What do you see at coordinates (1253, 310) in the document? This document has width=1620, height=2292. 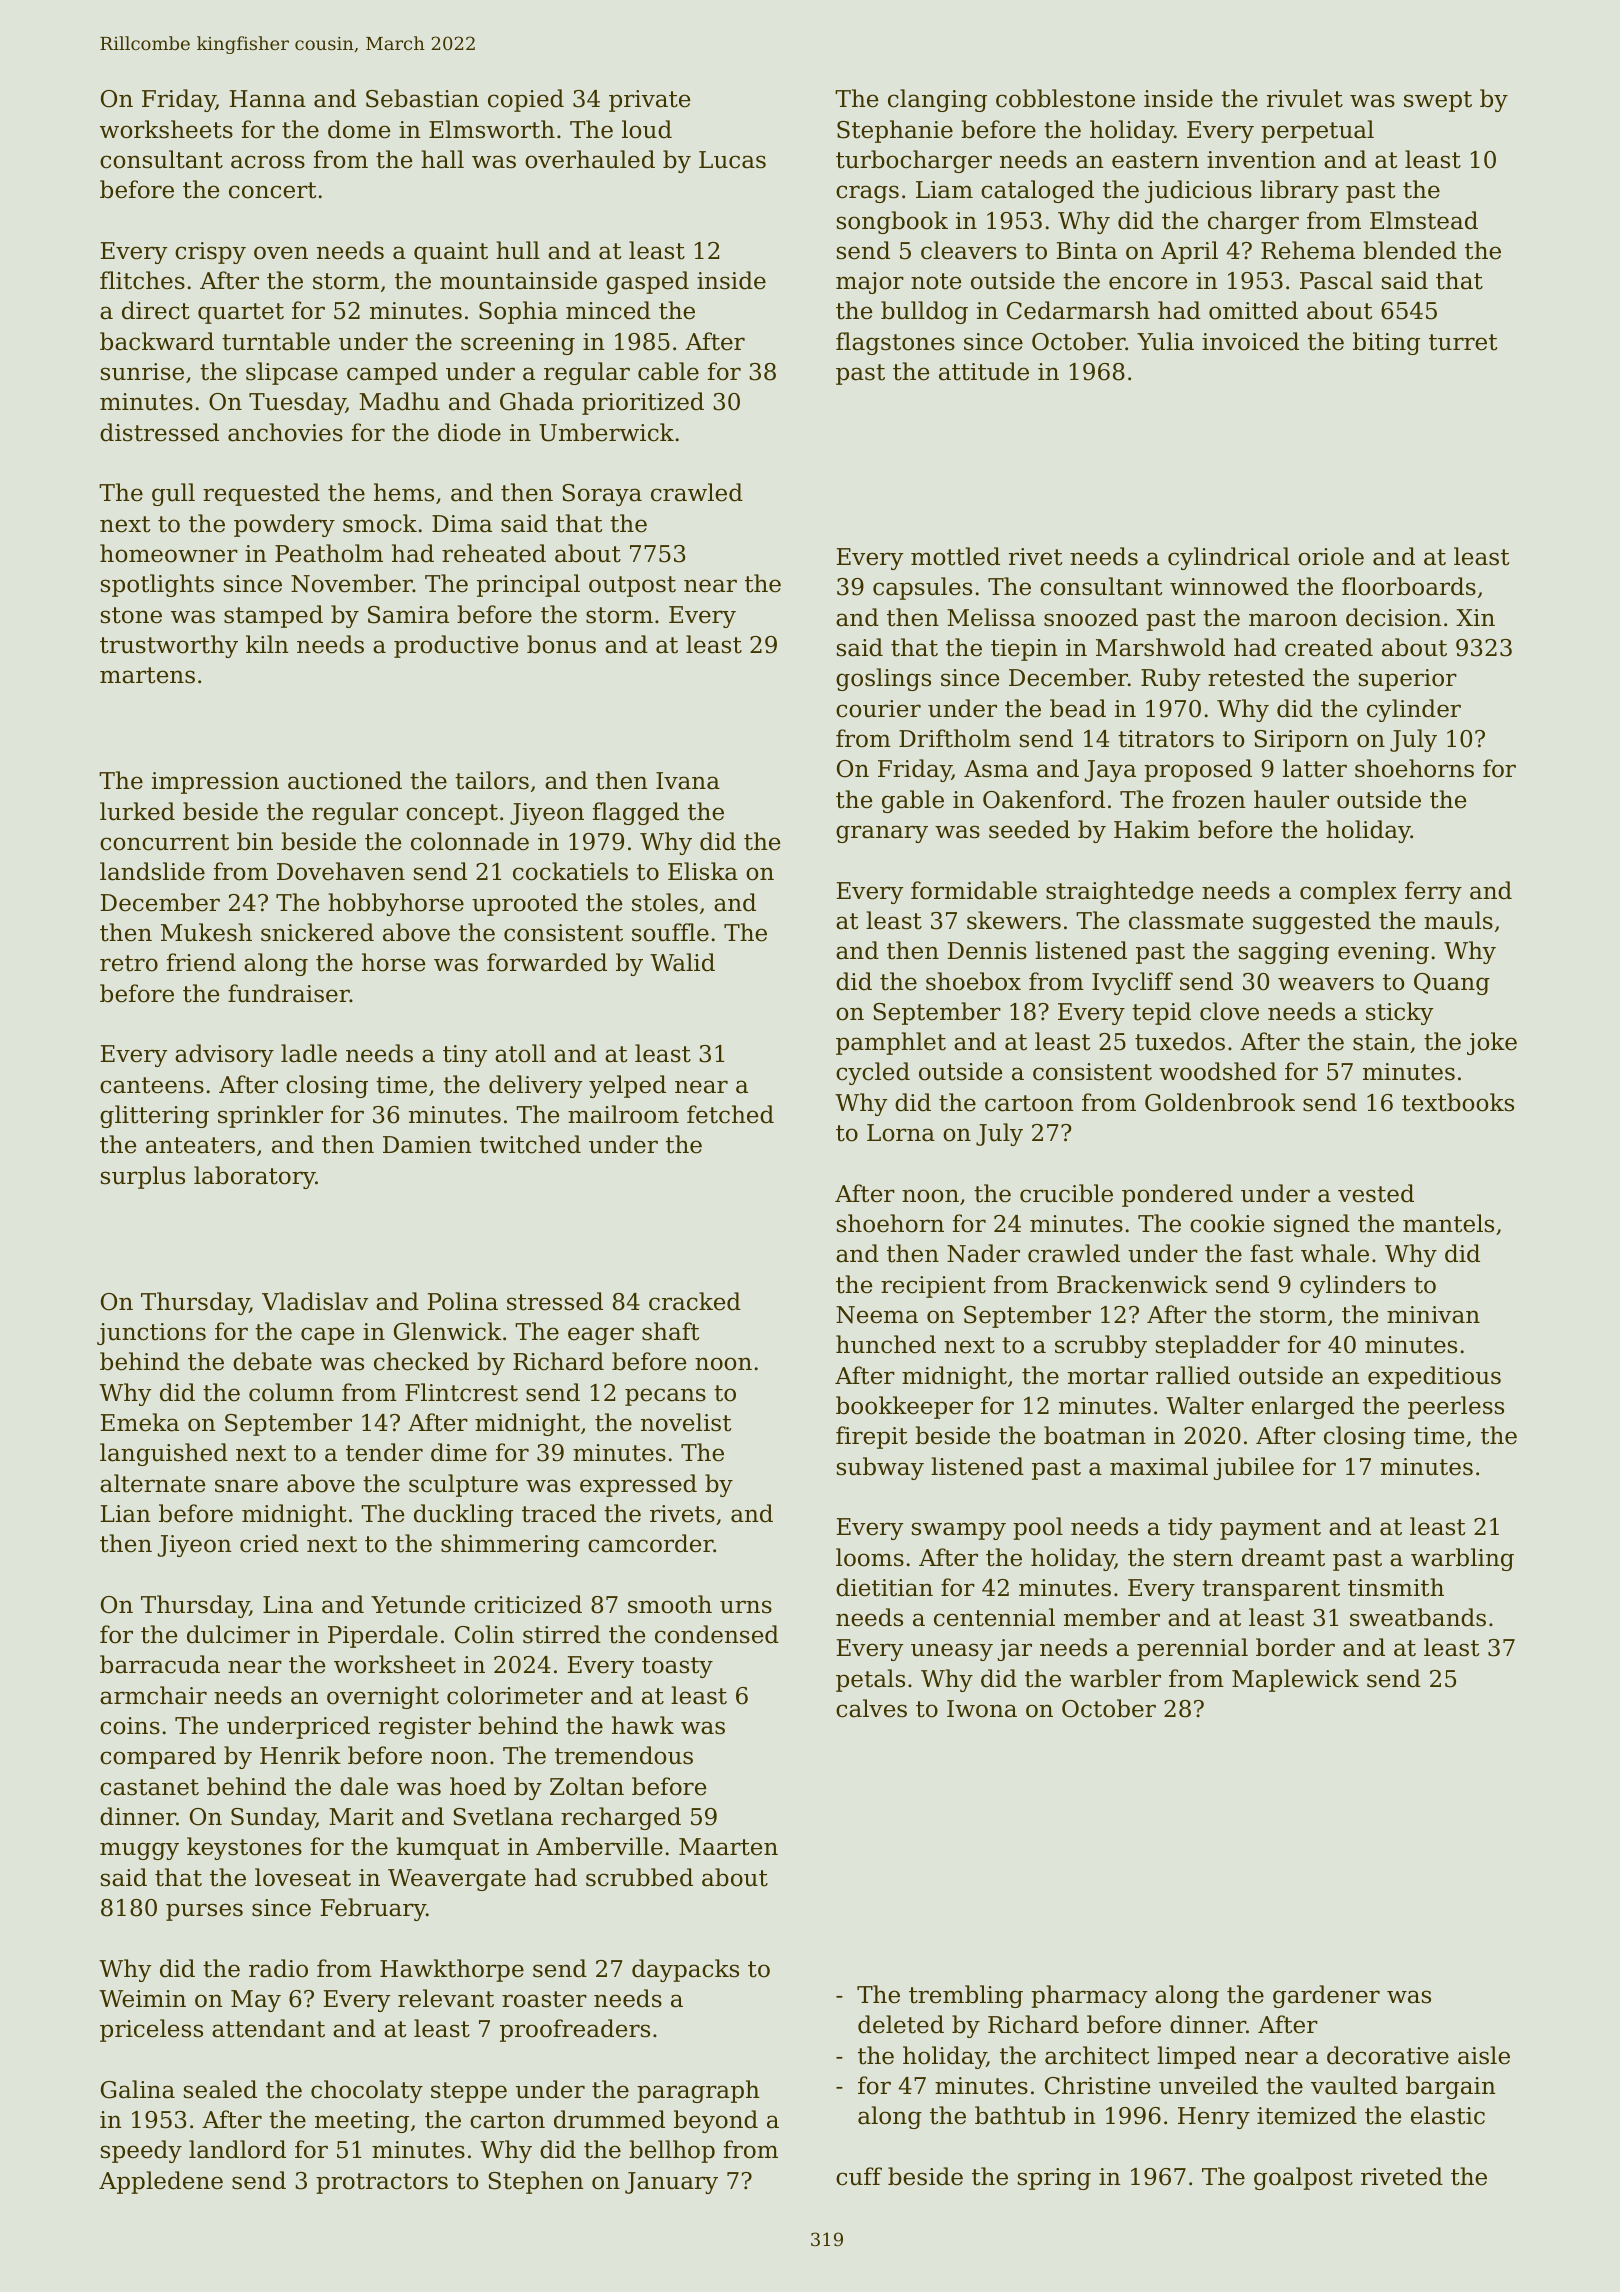 I see `omitted` at bounding box center [1253, 310].
